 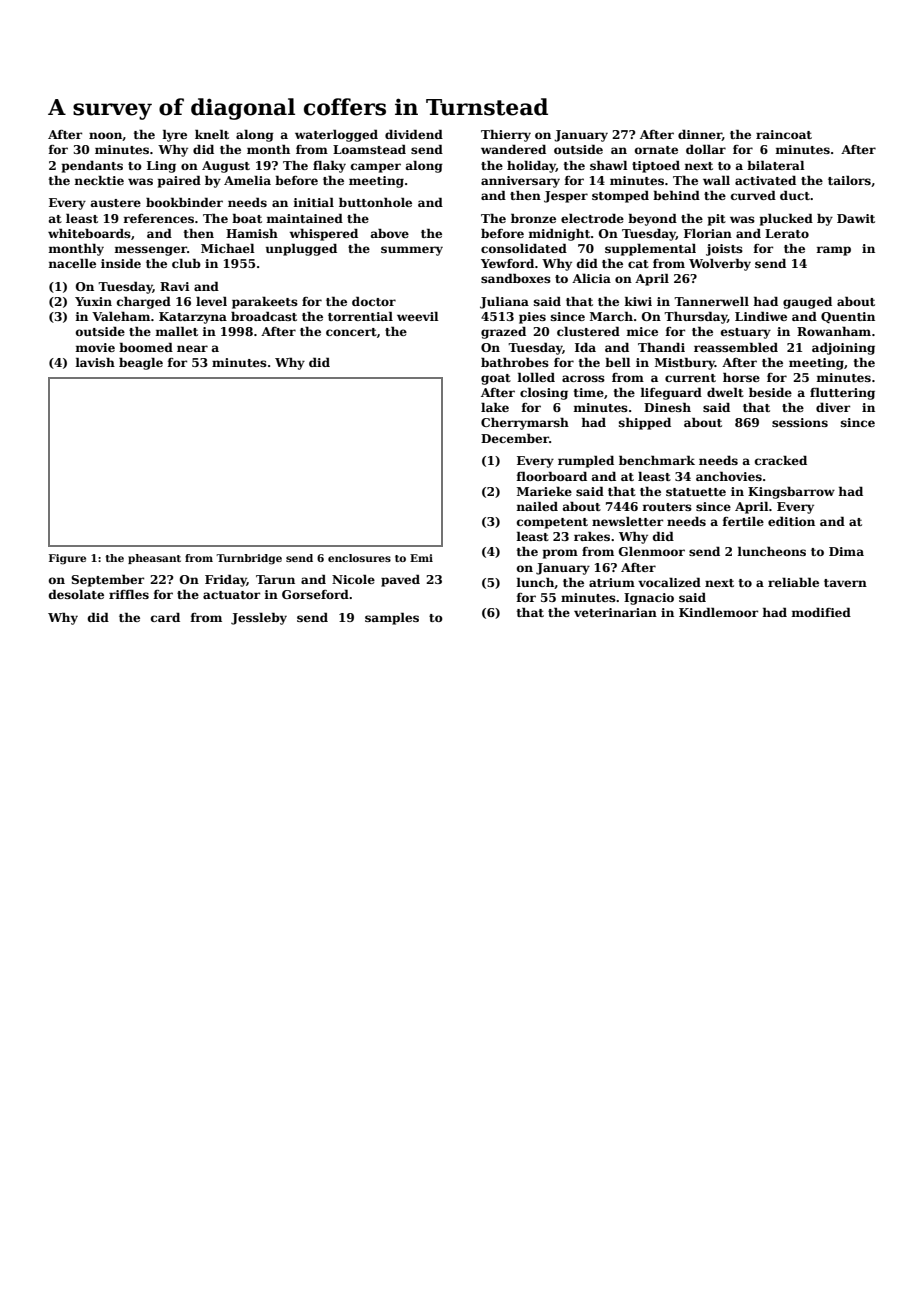 What do you see at coordinates (412, 251) in the page?
I see `summery` at bounding box center [412, 251].
